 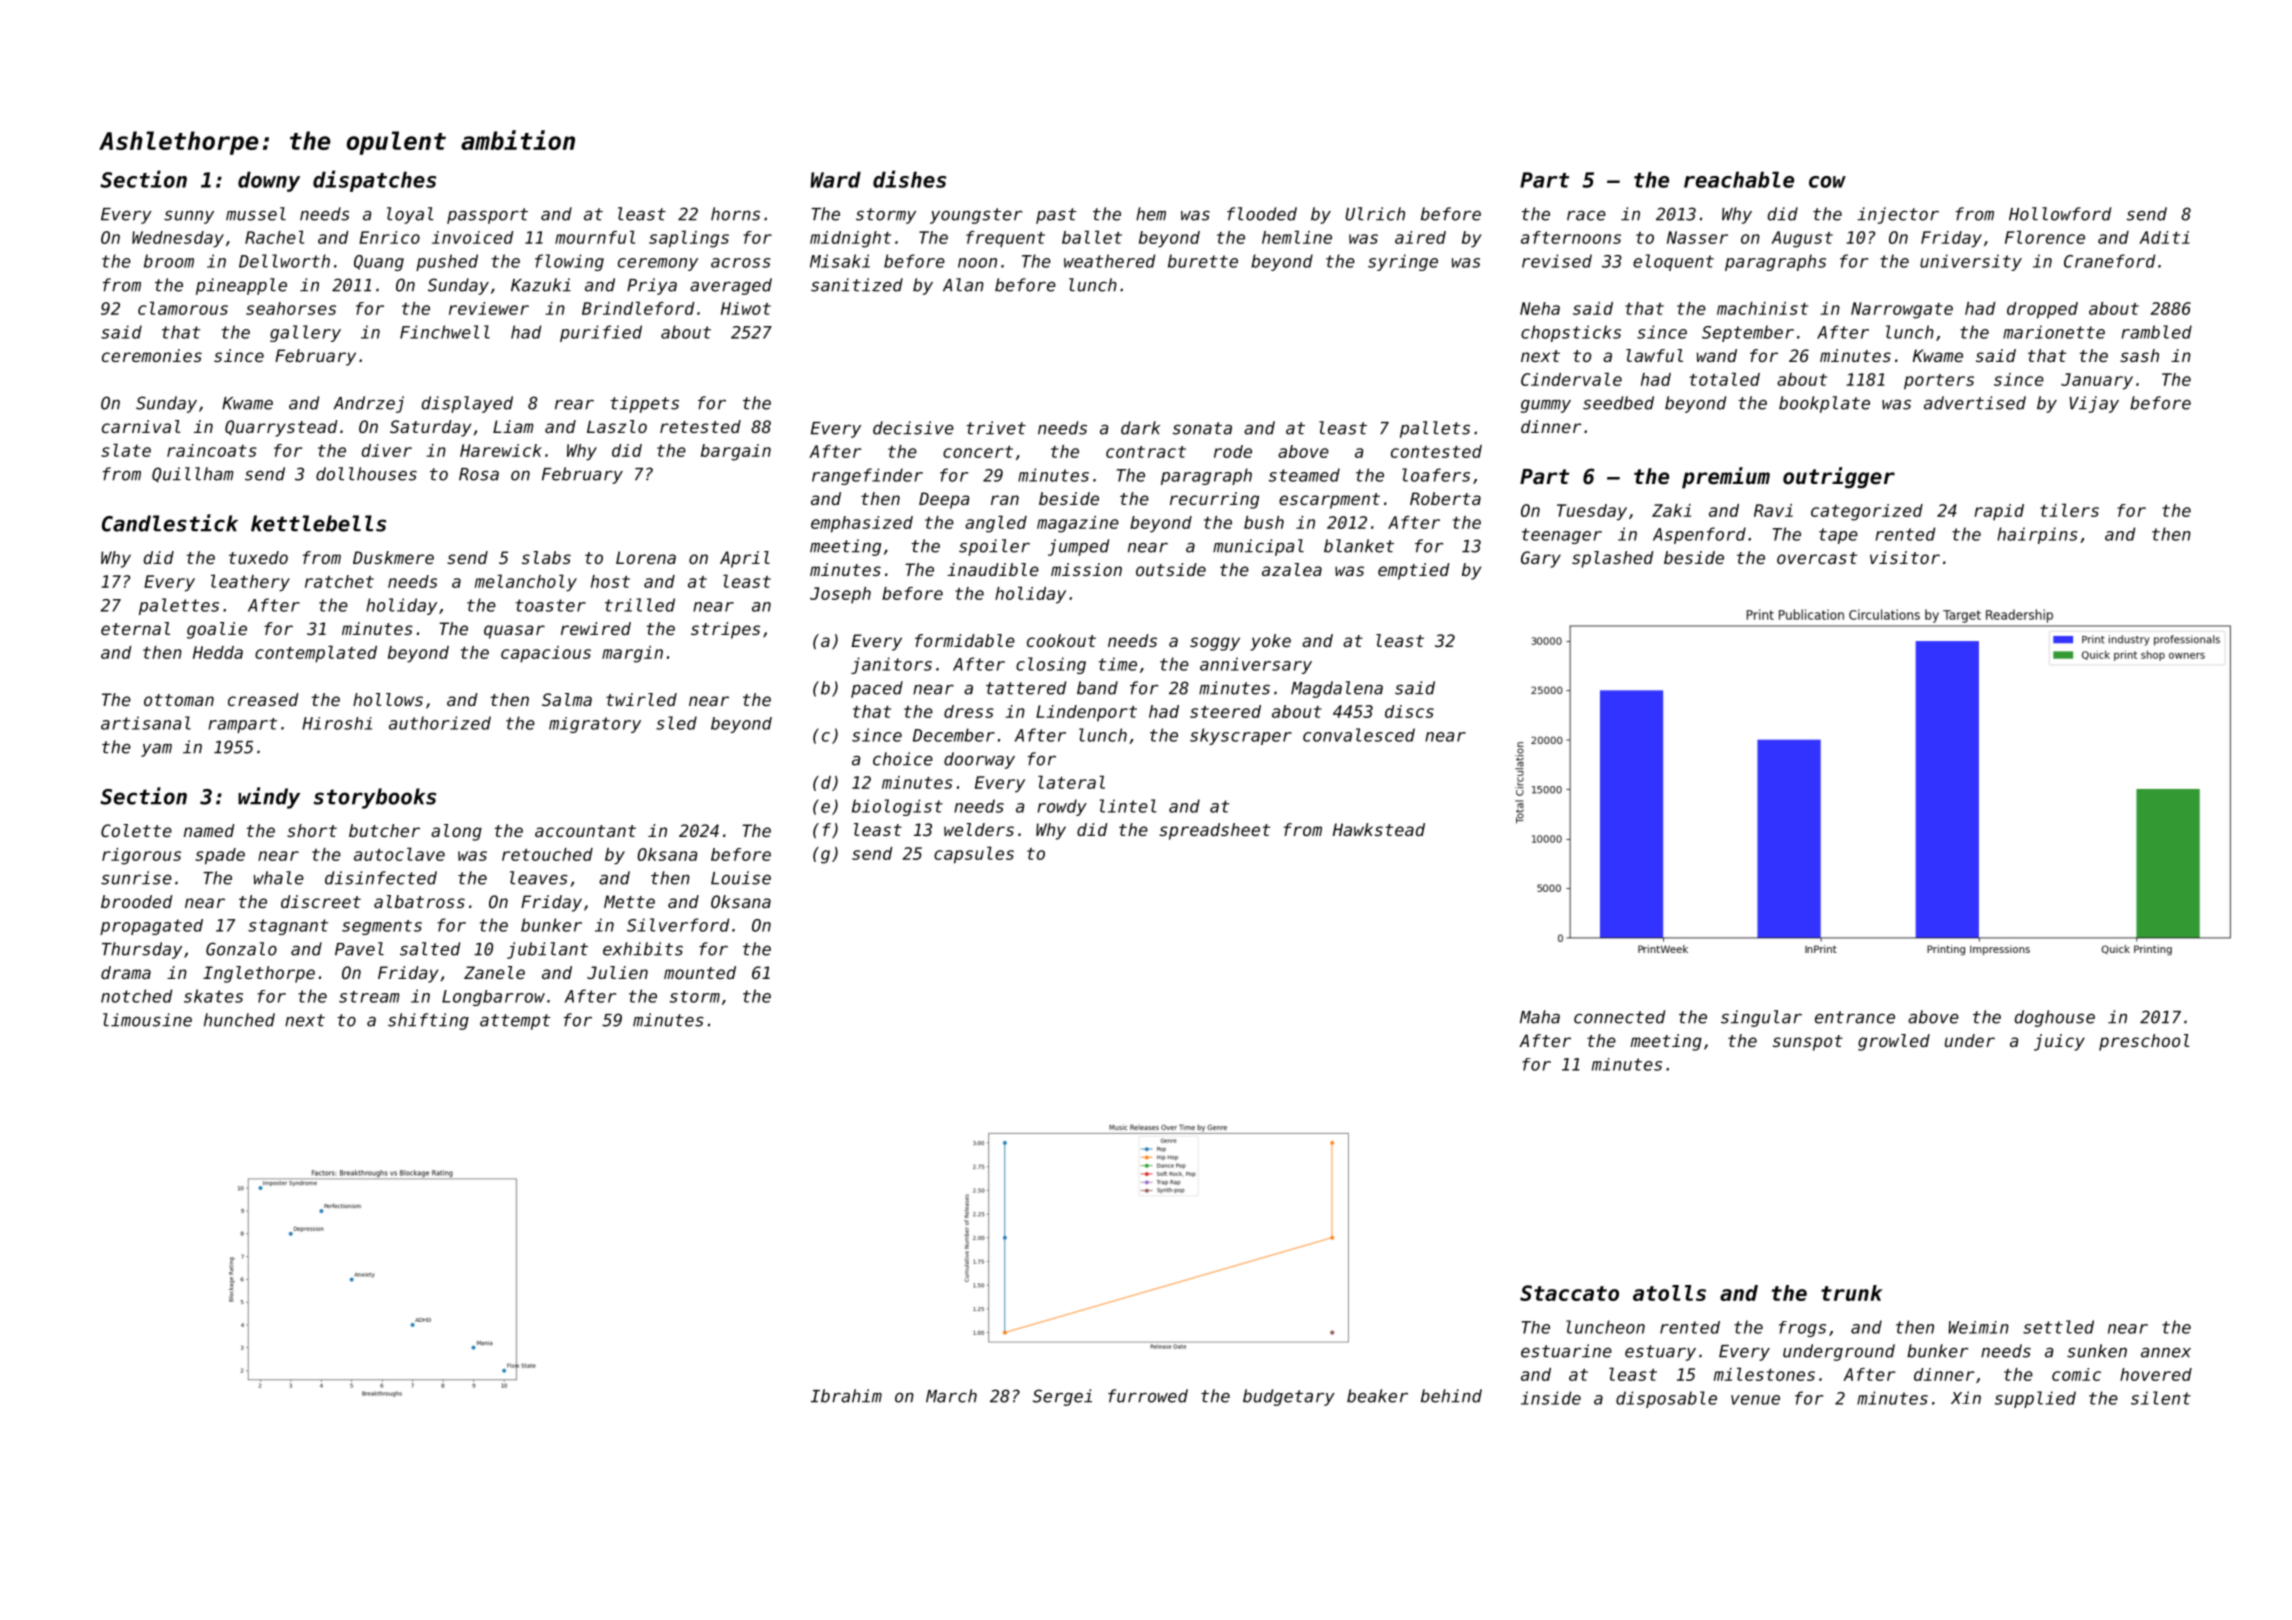 I want to click on Longbarrow, so click(x=493, y=998).
